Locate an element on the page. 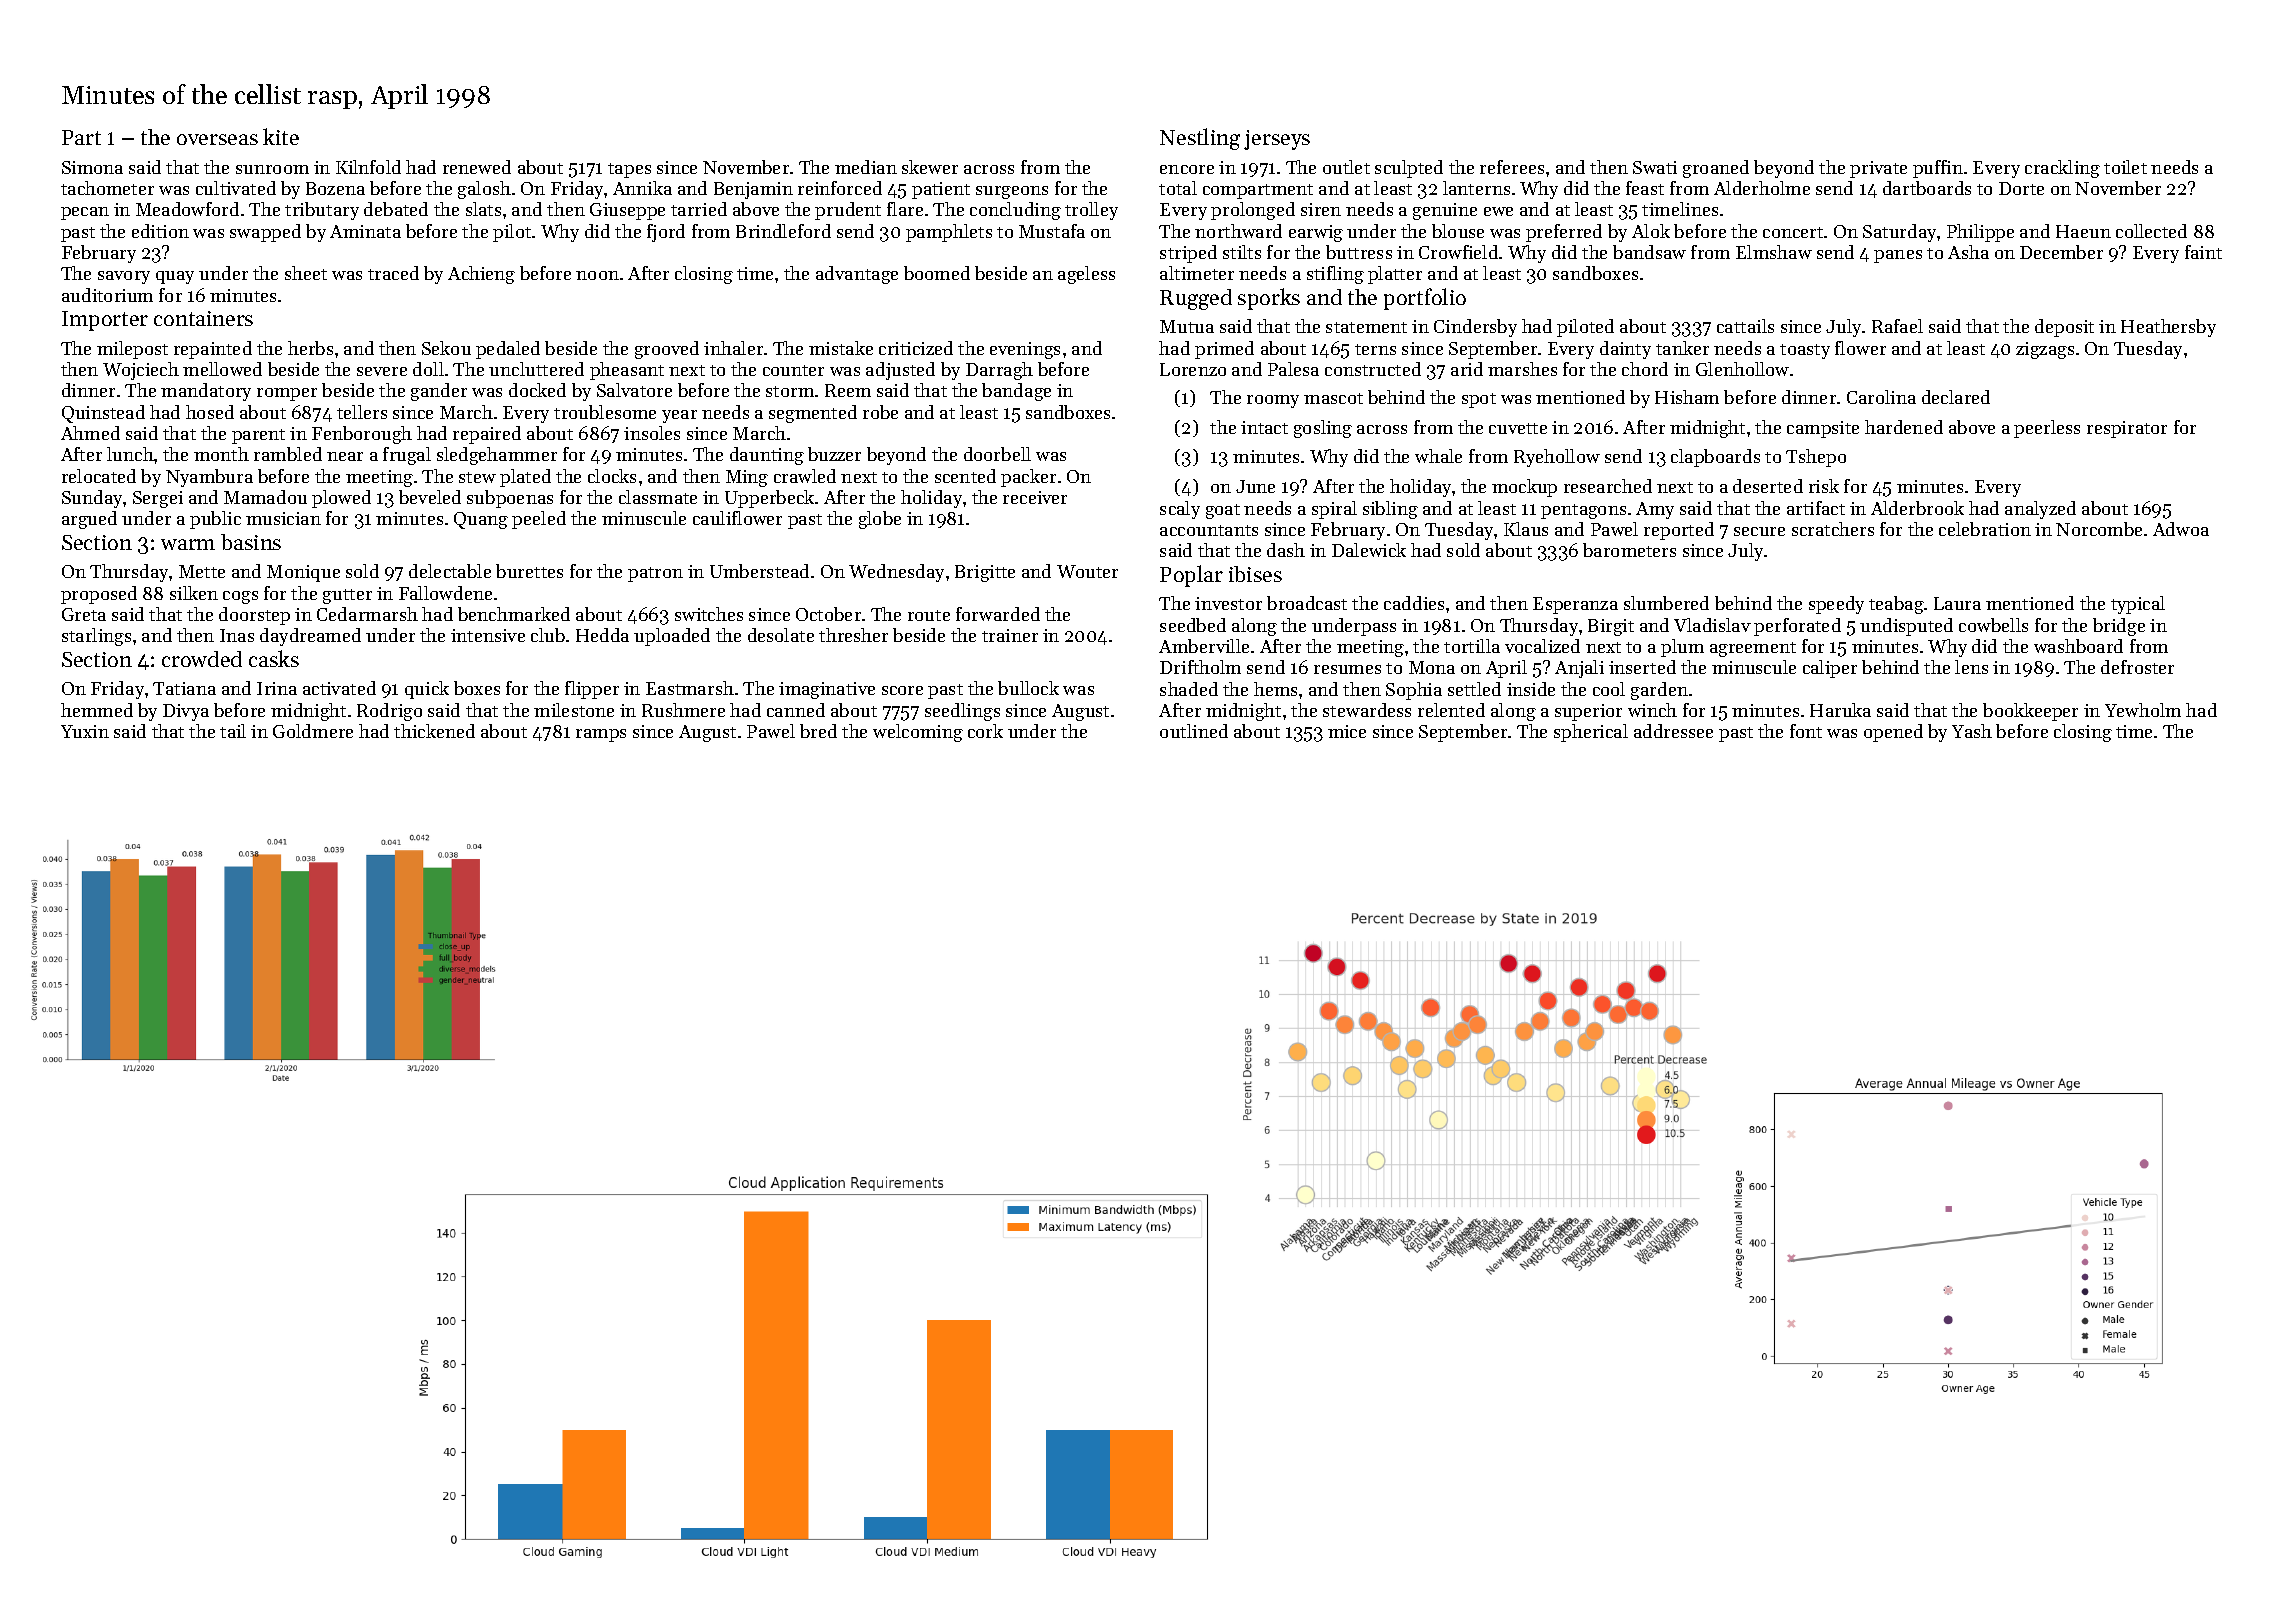 The height and width of the page is (1615, 2284). median is located at coordinates (866, 167).
